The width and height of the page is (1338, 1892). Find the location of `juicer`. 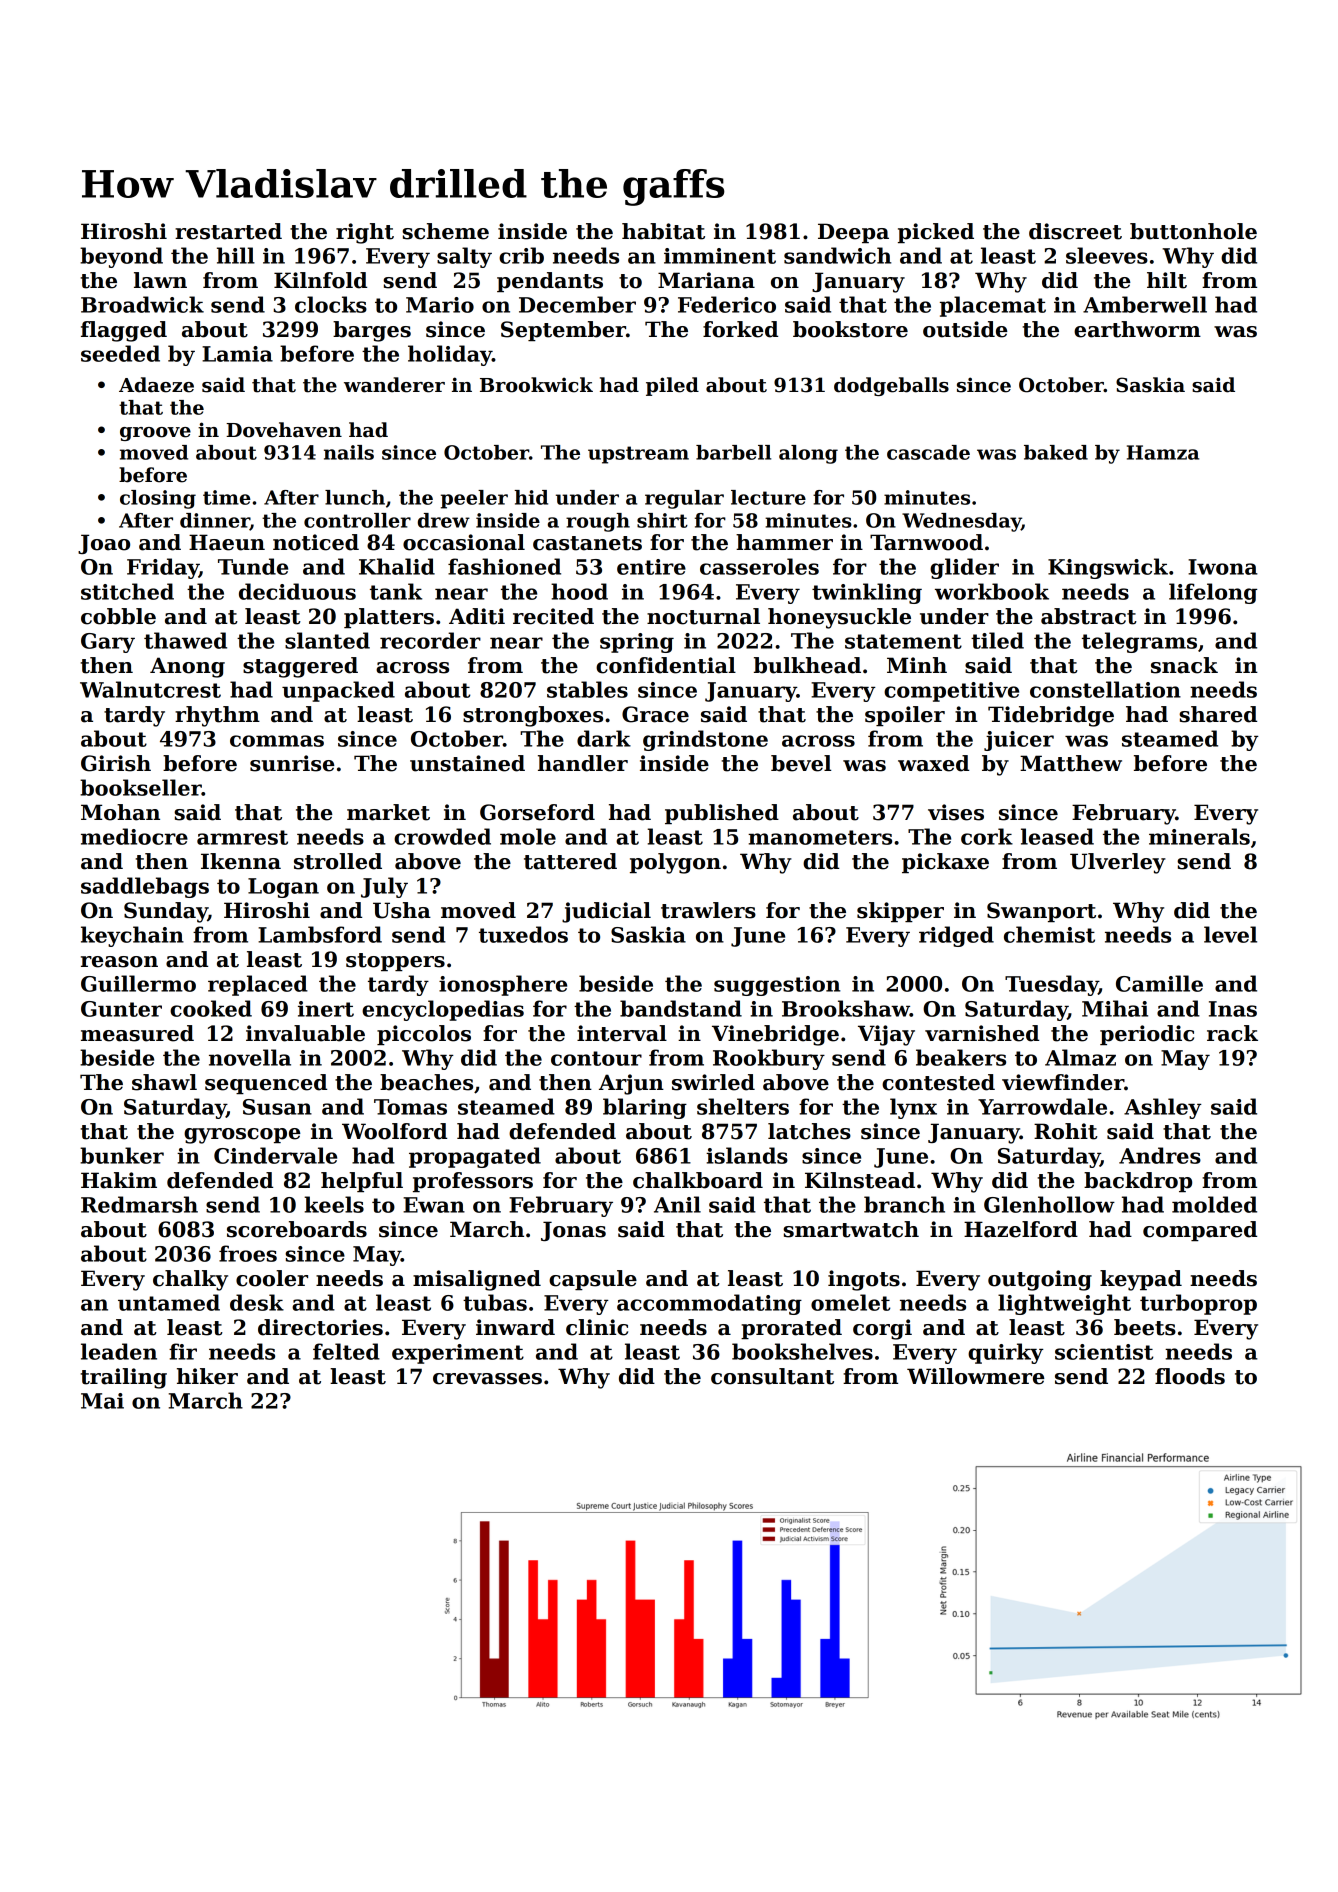

juicer is located at coordinates (1019, 741).
